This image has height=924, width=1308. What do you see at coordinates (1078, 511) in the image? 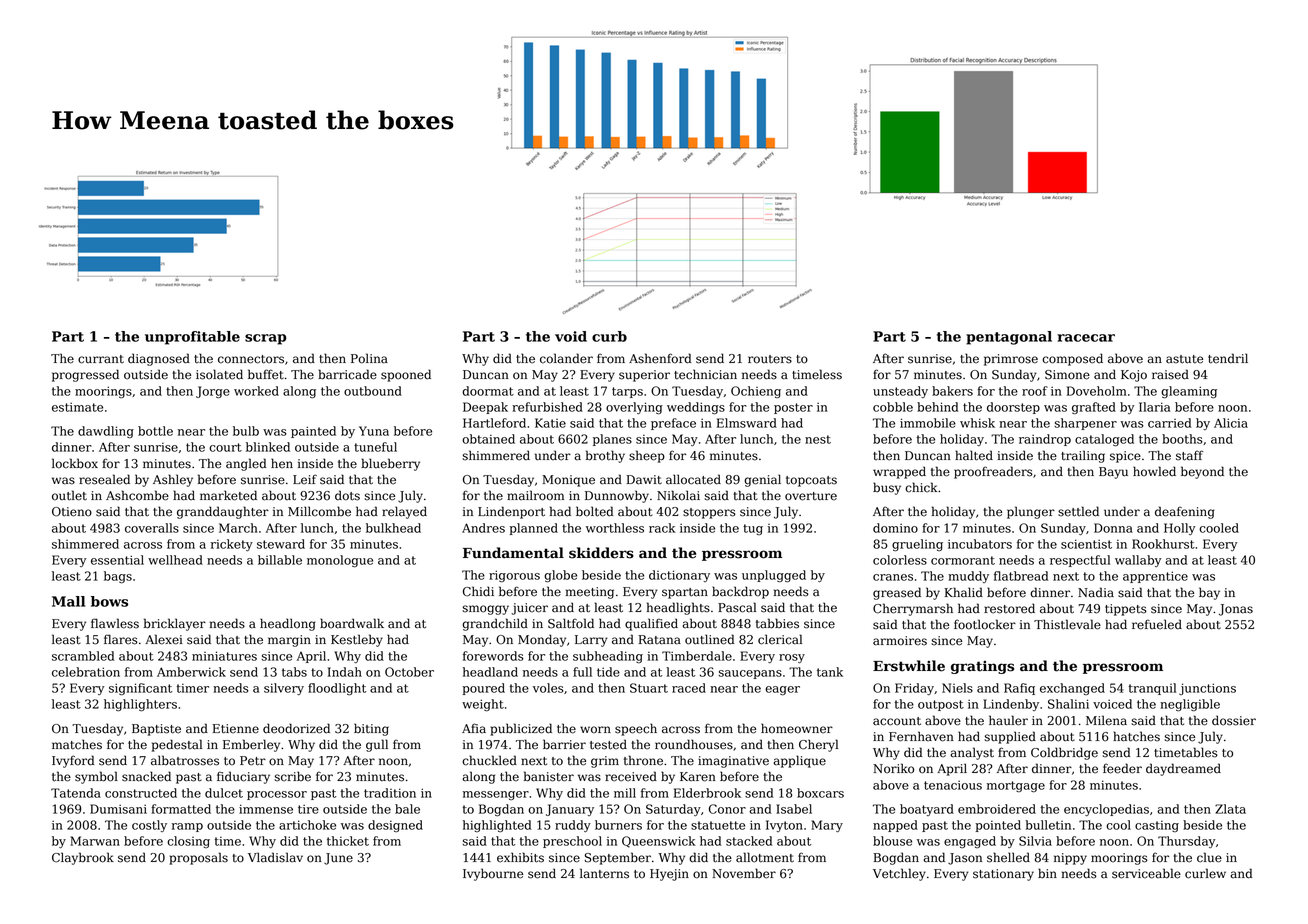
I see `settled` at bounding box center [1078, 511].
